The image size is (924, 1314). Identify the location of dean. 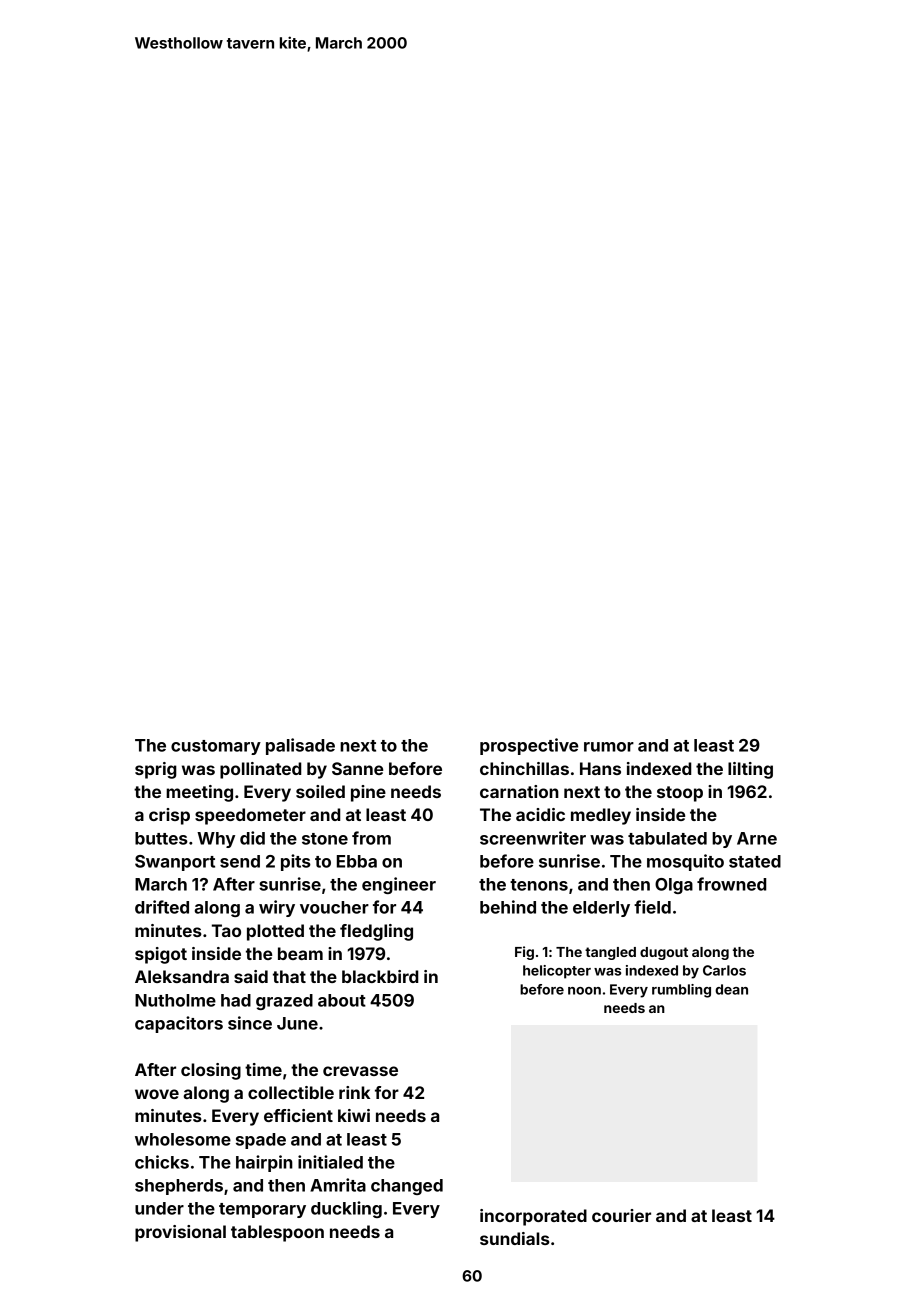
(731, 989).
